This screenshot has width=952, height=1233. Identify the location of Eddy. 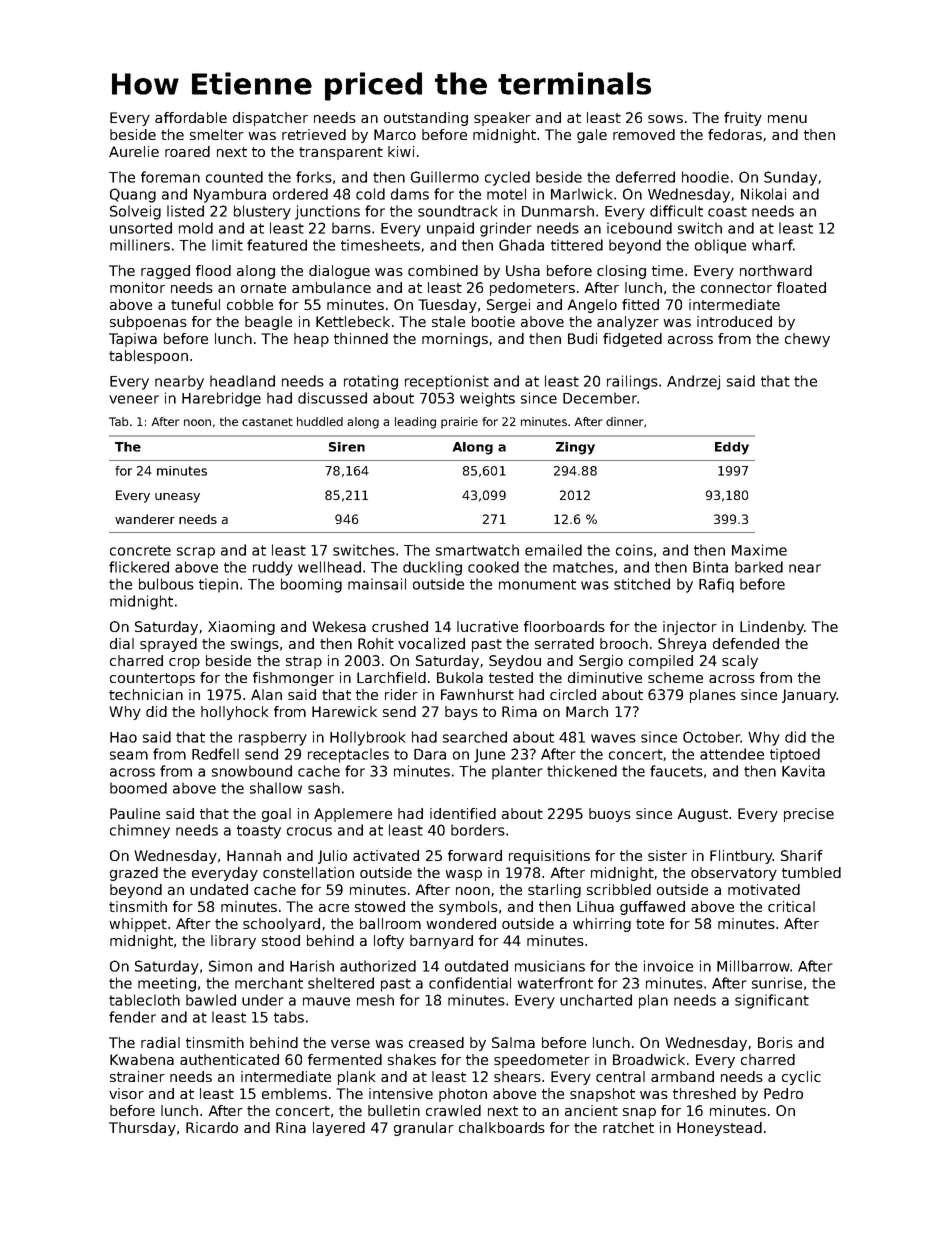
(732, 448).
